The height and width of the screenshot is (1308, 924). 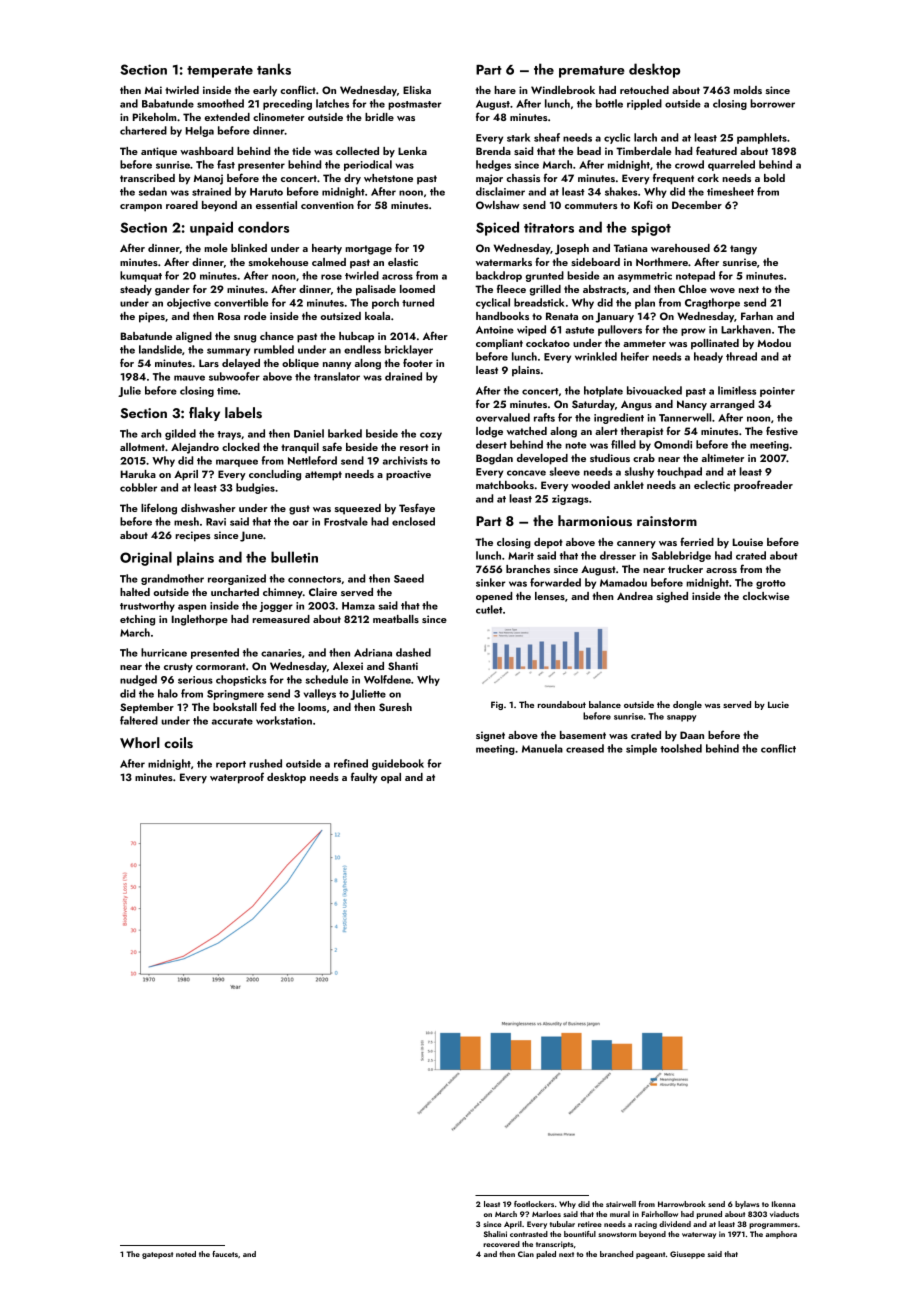 I want to click on molds, so click(x=748, y=90).
